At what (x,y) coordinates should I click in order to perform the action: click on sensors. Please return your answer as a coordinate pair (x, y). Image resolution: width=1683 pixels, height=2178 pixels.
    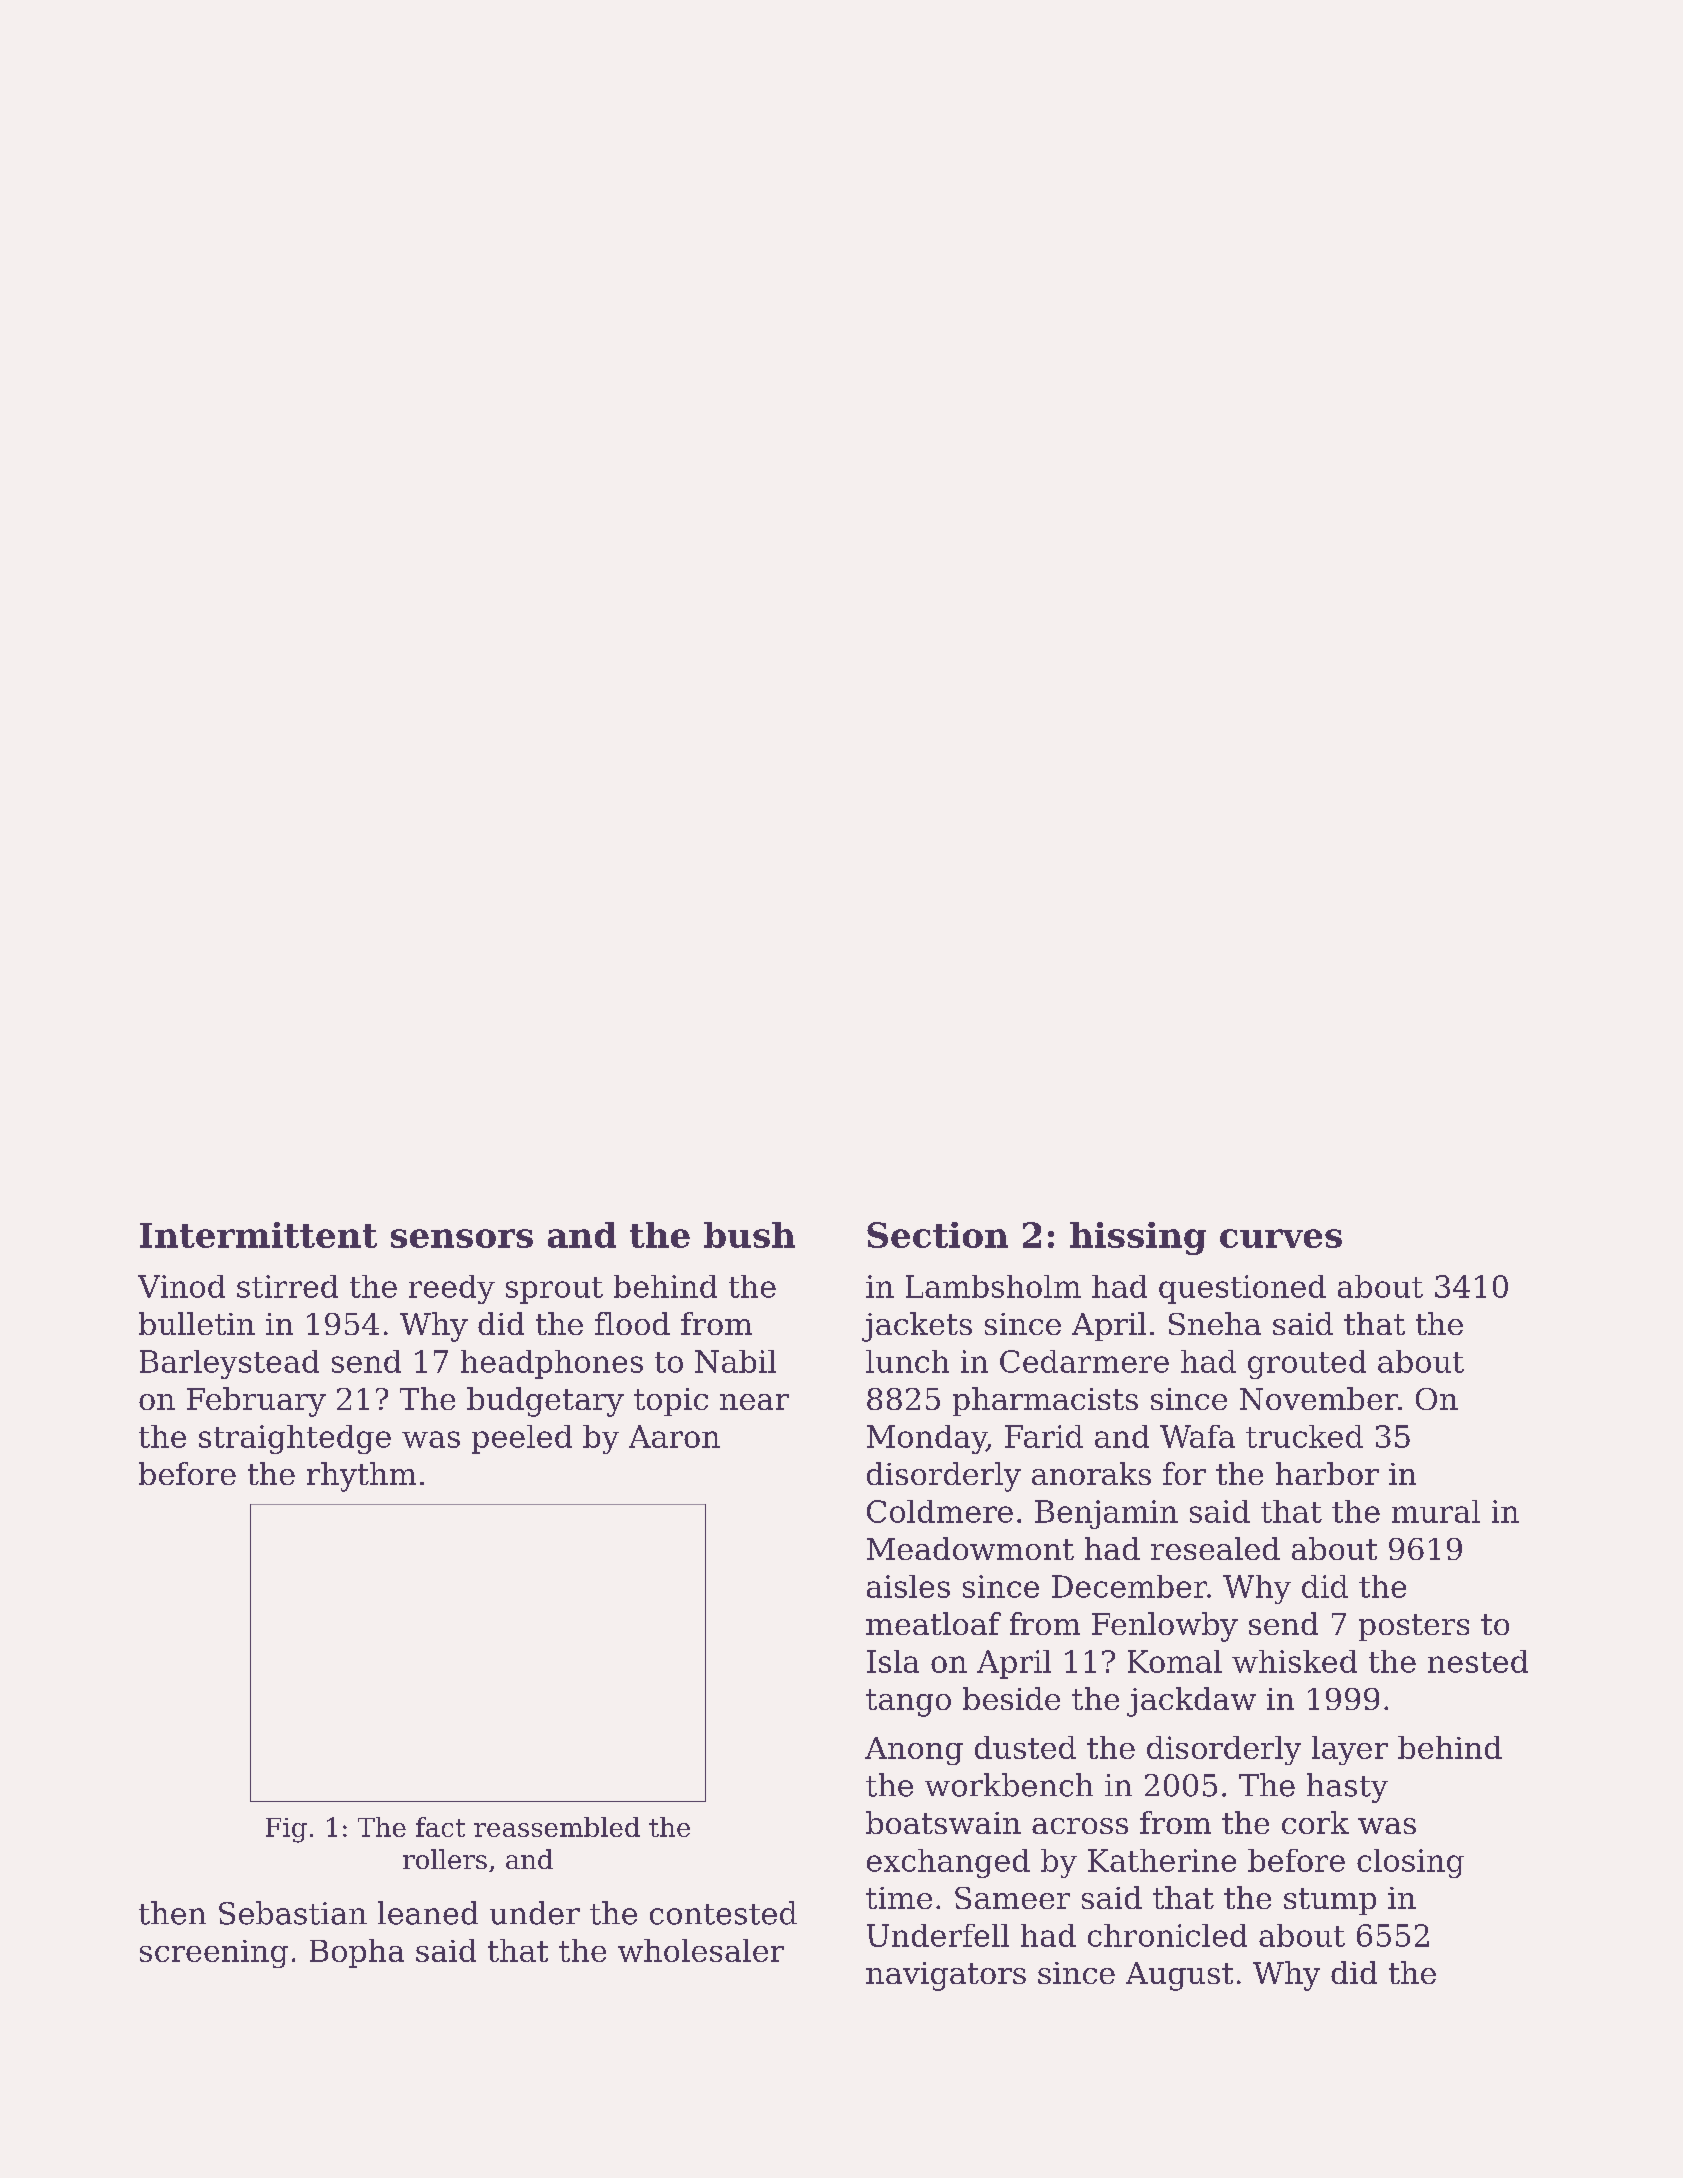
    Looking at the image, I should click on (462, 1238).
